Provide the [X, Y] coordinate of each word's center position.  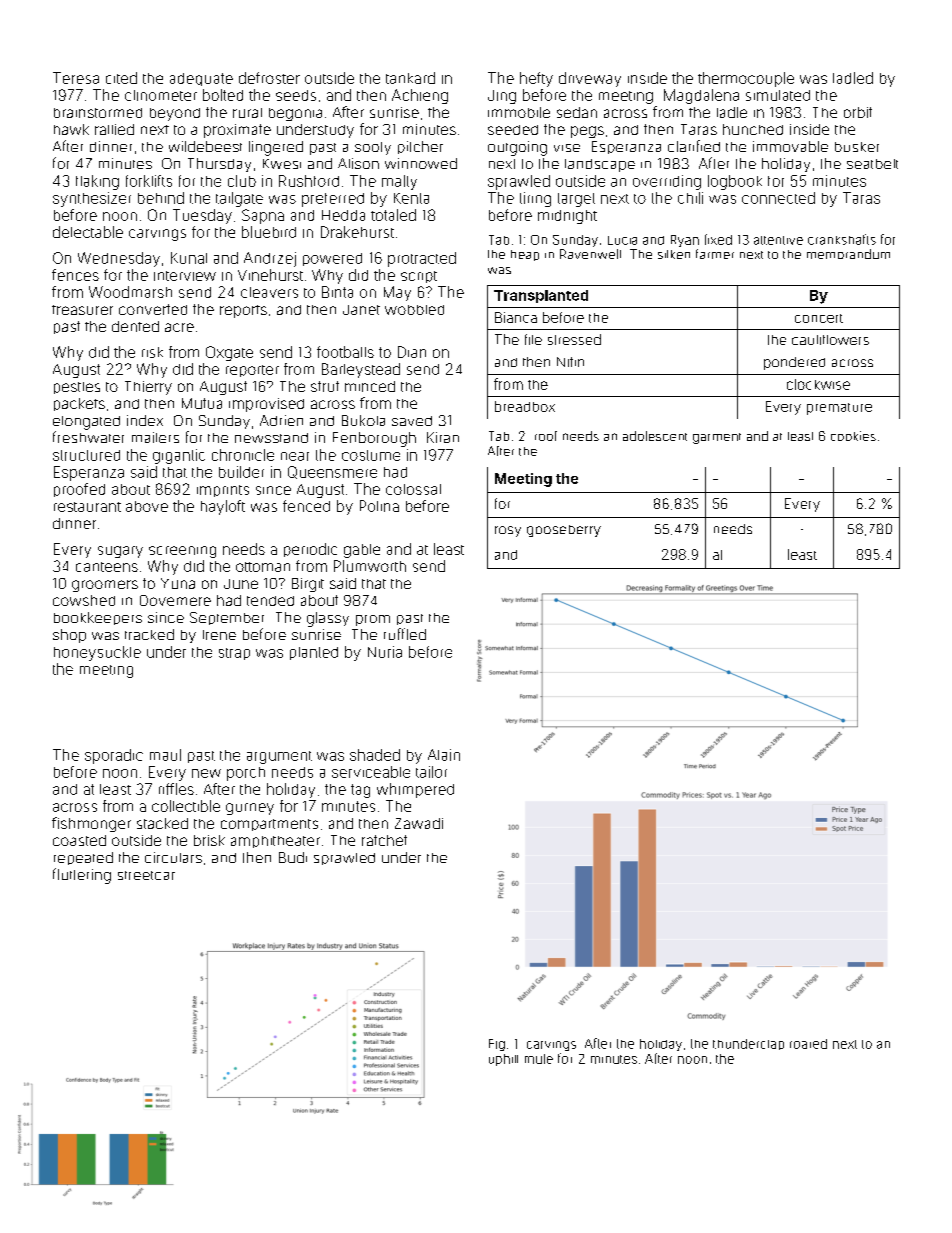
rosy [508, 531]
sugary [120, 552]
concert [819, 318]
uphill [503, 1060]
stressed [574, 339]
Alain [444, 755]
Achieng [420, 96]
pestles [77, 388]
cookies [853, 436]
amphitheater [275, 842]
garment [717, 438]
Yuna [178, 583]
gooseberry [564, 531]
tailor [431, 772]
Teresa [76, 78]
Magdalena [701, 96]
